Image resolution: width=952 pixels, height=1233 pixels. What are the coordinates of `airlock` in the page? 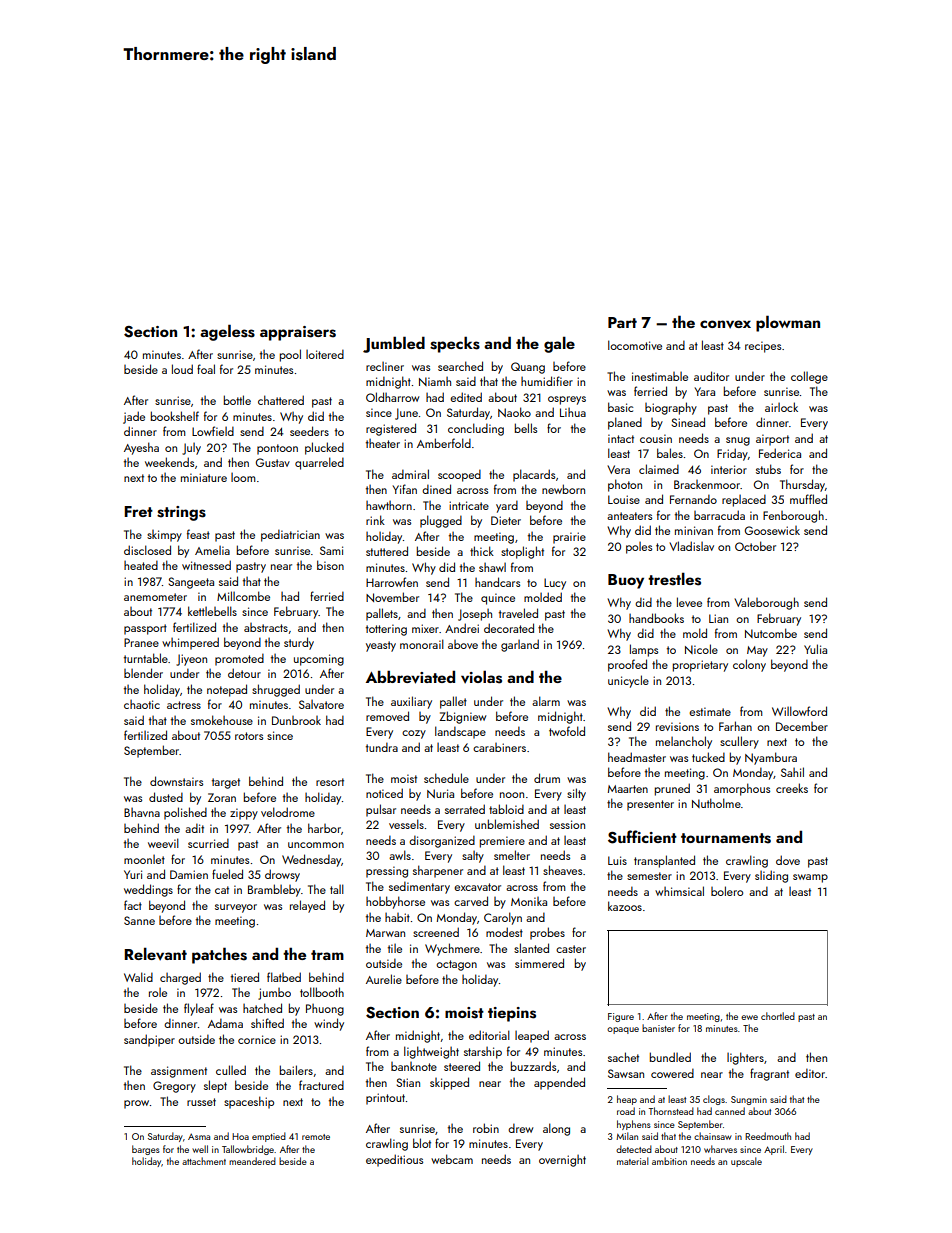 It's located at (781, 407).
